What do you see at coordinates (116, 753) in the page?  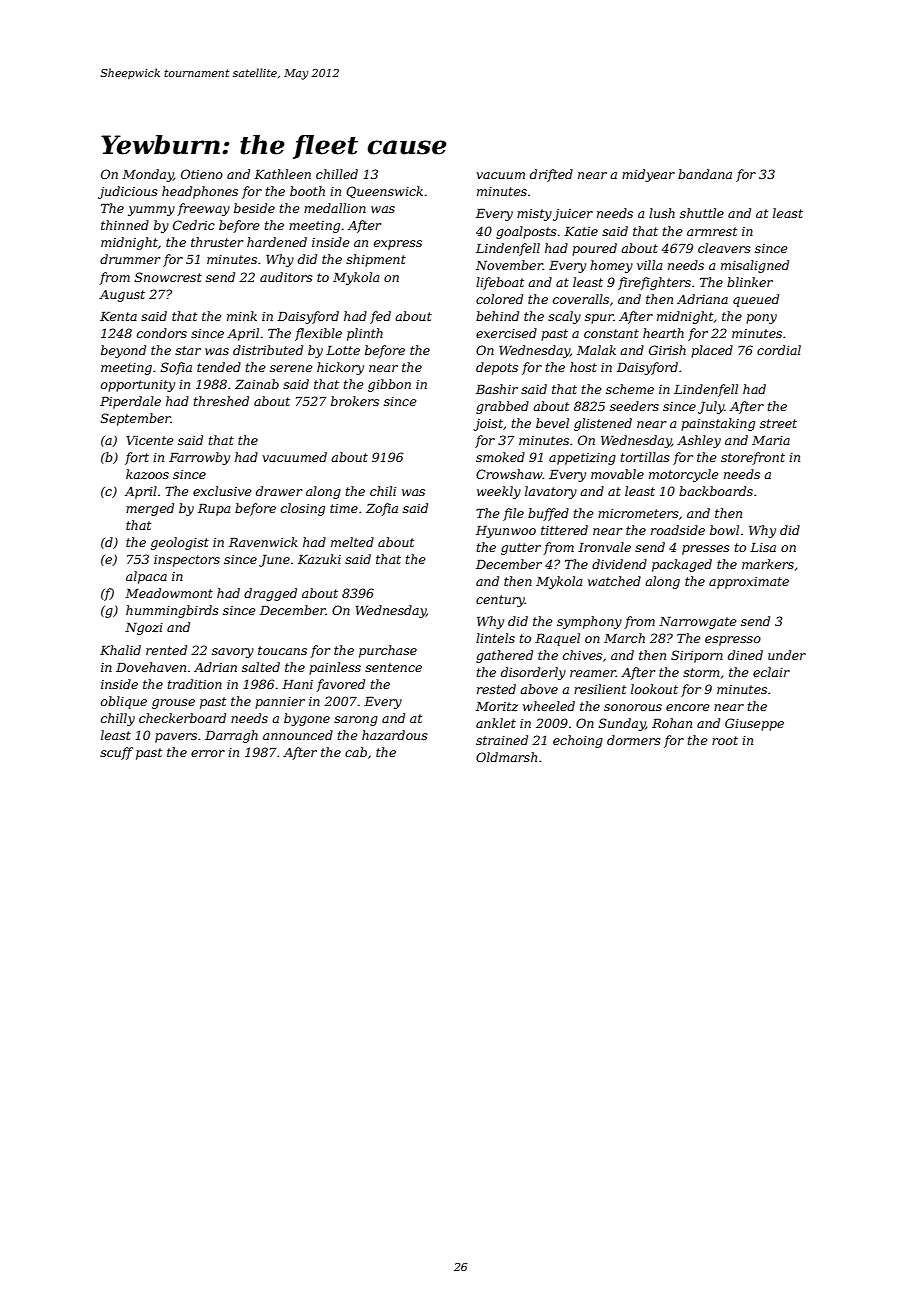 I see `scuff` at bounding box center [116, 753].
